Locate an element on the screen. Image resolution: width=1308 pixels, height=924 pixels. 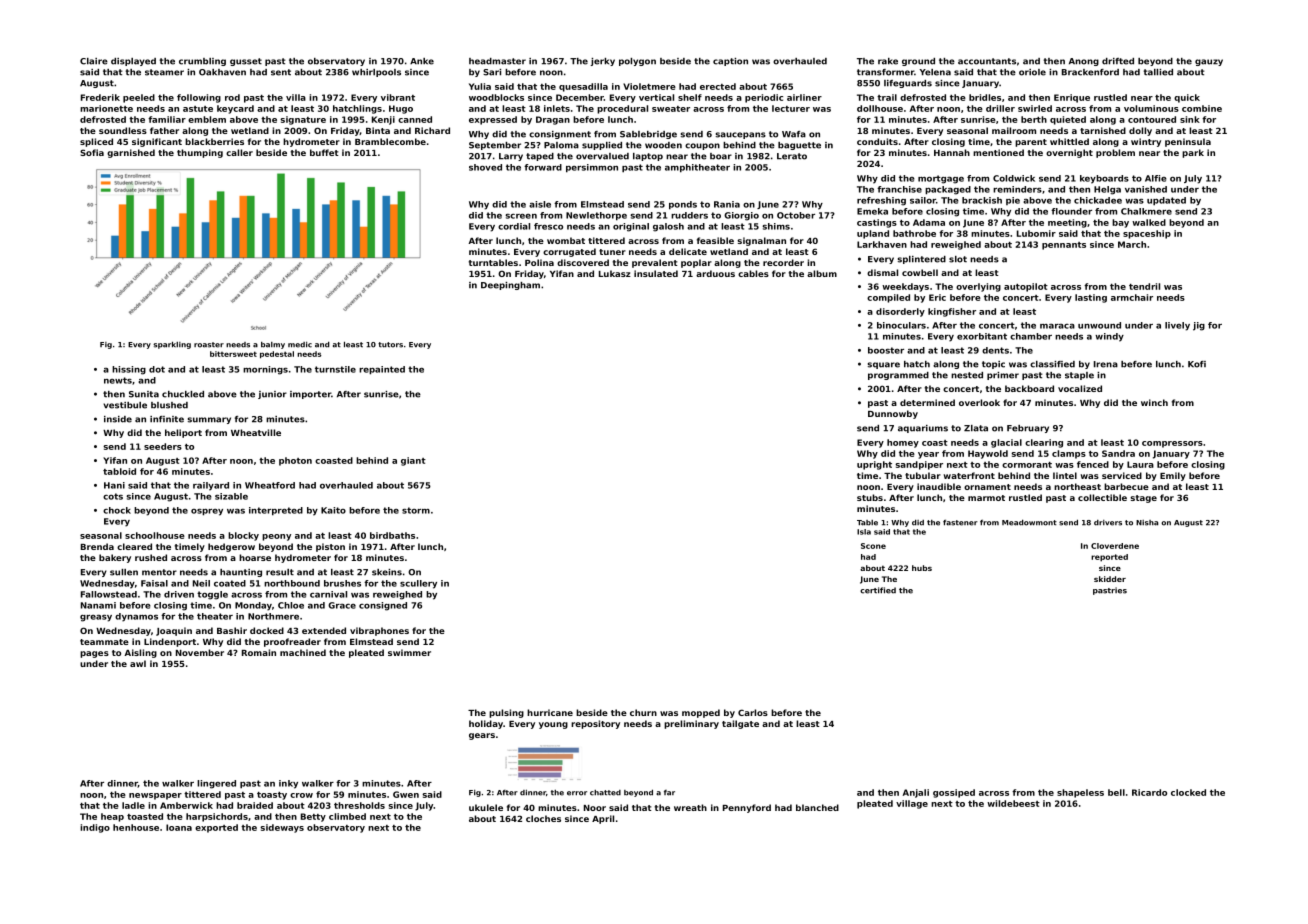
booster is located at coordinates (886, 350).
